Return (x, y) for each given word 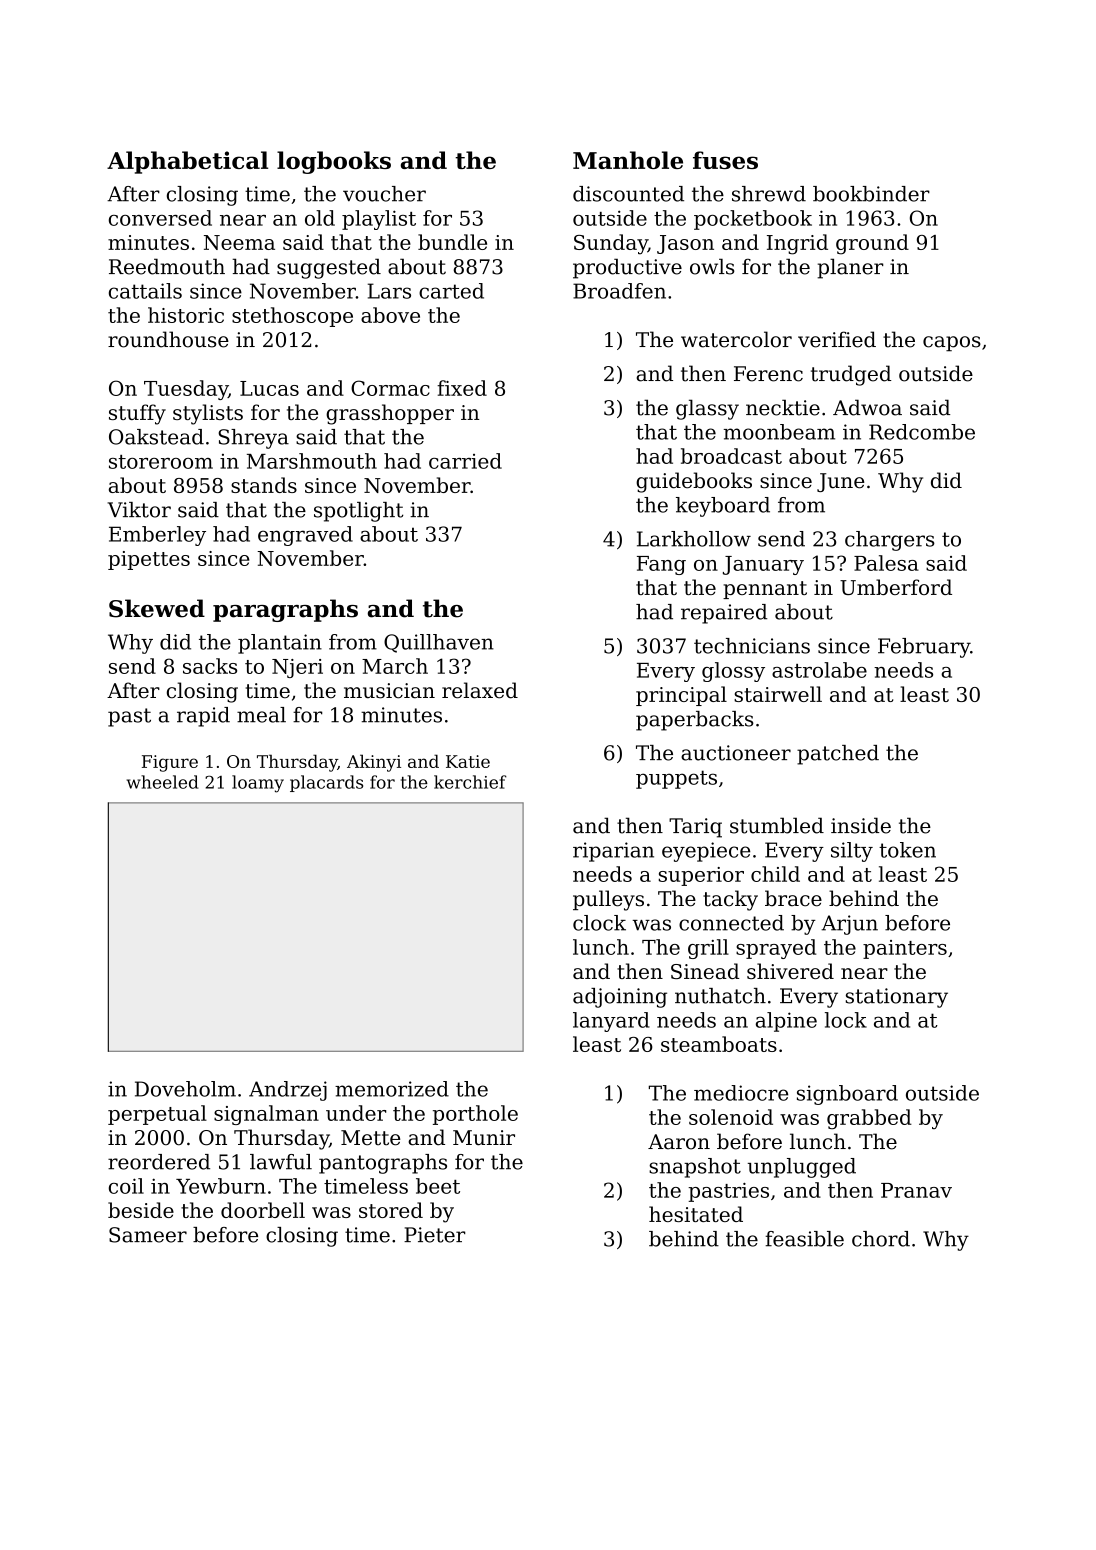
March (395, 666)
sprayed (776, 949)
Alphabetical (187, 162)
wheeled (163, 782)
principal (681, 696)
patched (838, 755)
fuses (725, 160)
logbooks (334, 162)
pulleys (608, 900)
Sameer (148, 1235)
